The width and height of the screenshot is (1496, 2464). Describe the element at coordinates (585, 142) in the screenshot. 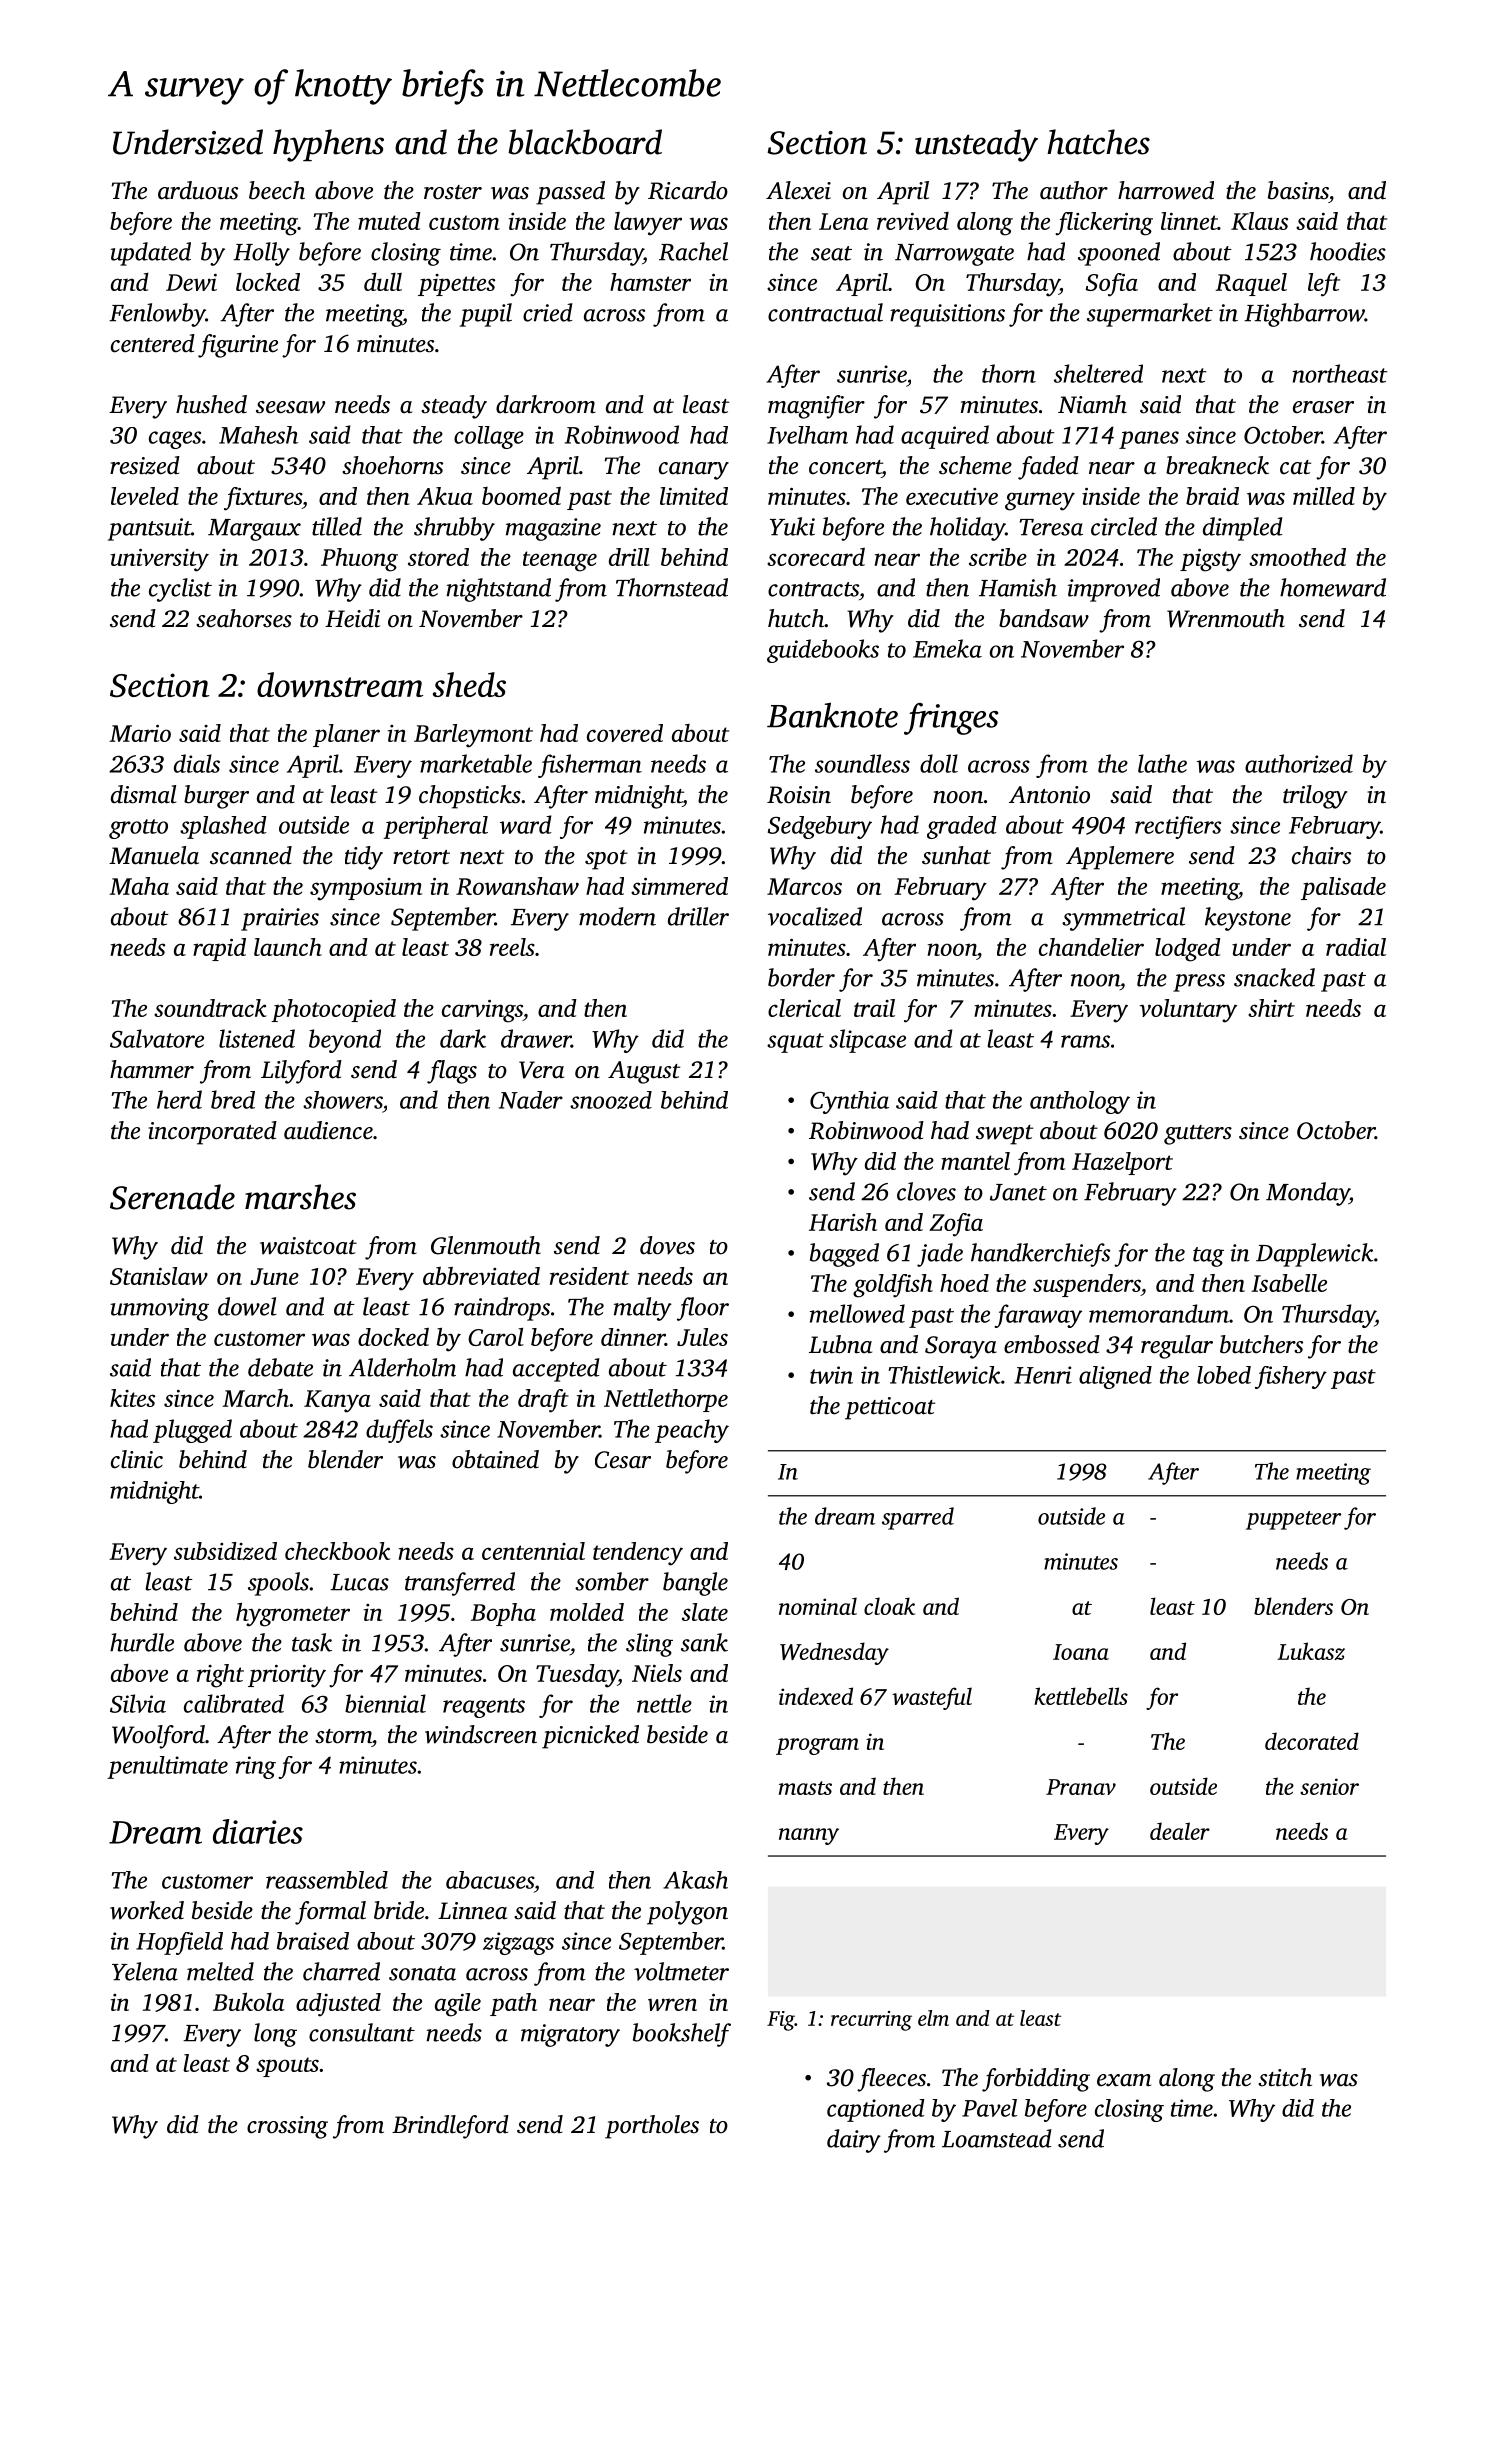

I see `blackboard` at that location.
